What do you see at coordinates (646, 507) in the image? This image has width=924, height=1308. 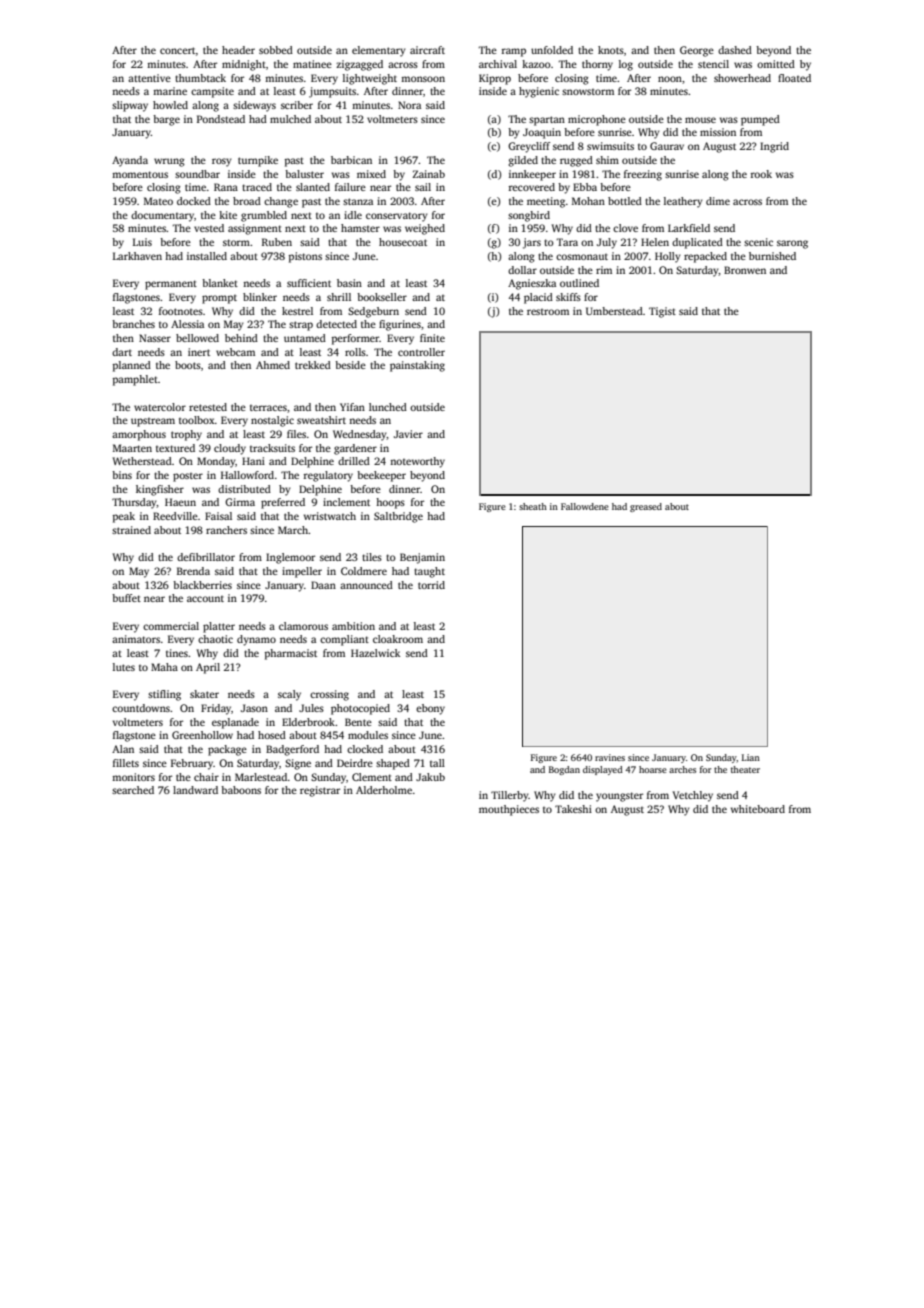 I see `greased` at bounding box center [646, 507].
